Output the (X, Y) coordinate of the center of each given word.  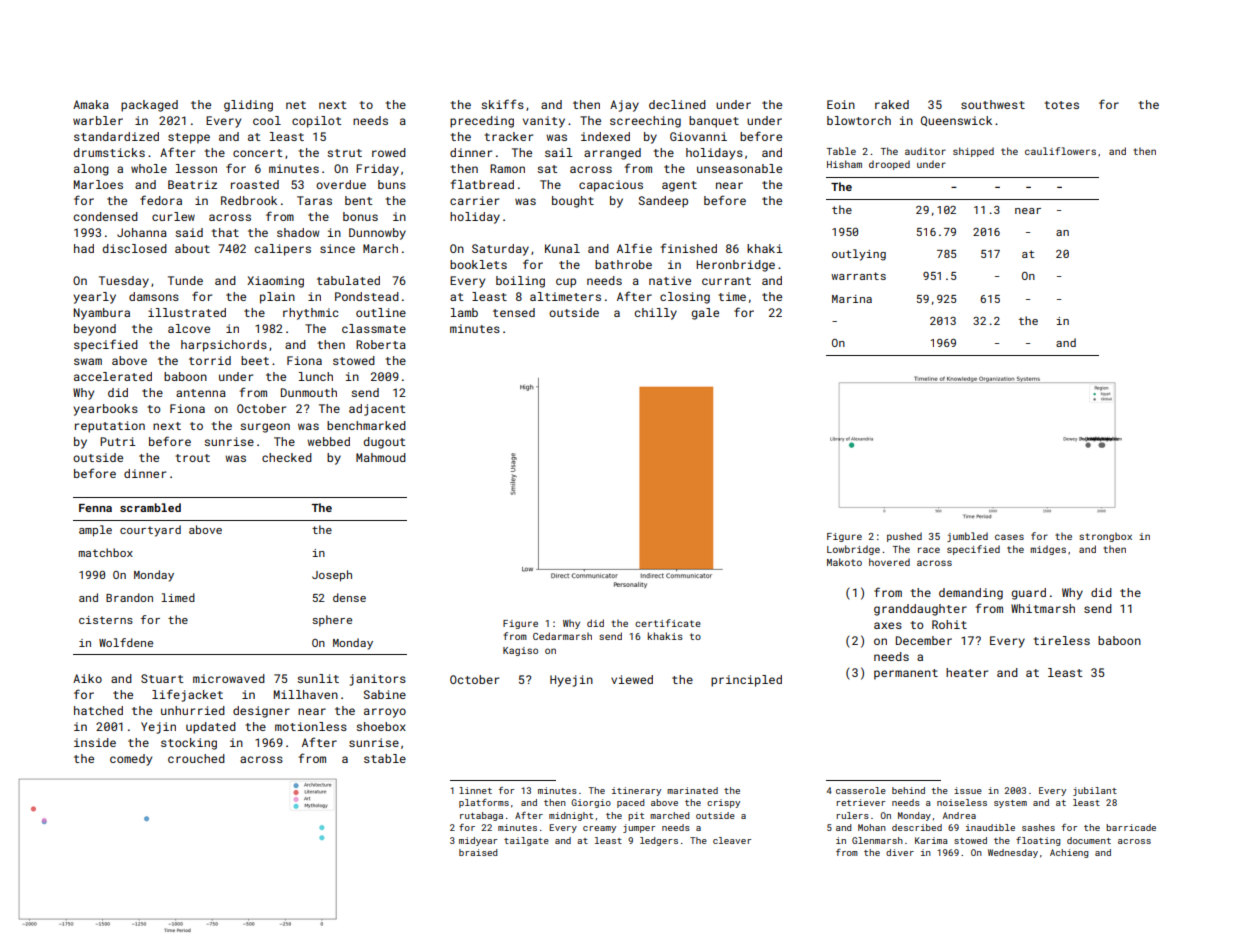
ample (95, 531)
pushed (904, 537)
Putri (118, 441)
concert (257, 153)
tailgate (526, 841)
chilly (656, 314)
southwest (993, 104)
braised (478, 852)
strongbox (1105, 537)
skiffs (502, 104)
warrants (858, 276)
